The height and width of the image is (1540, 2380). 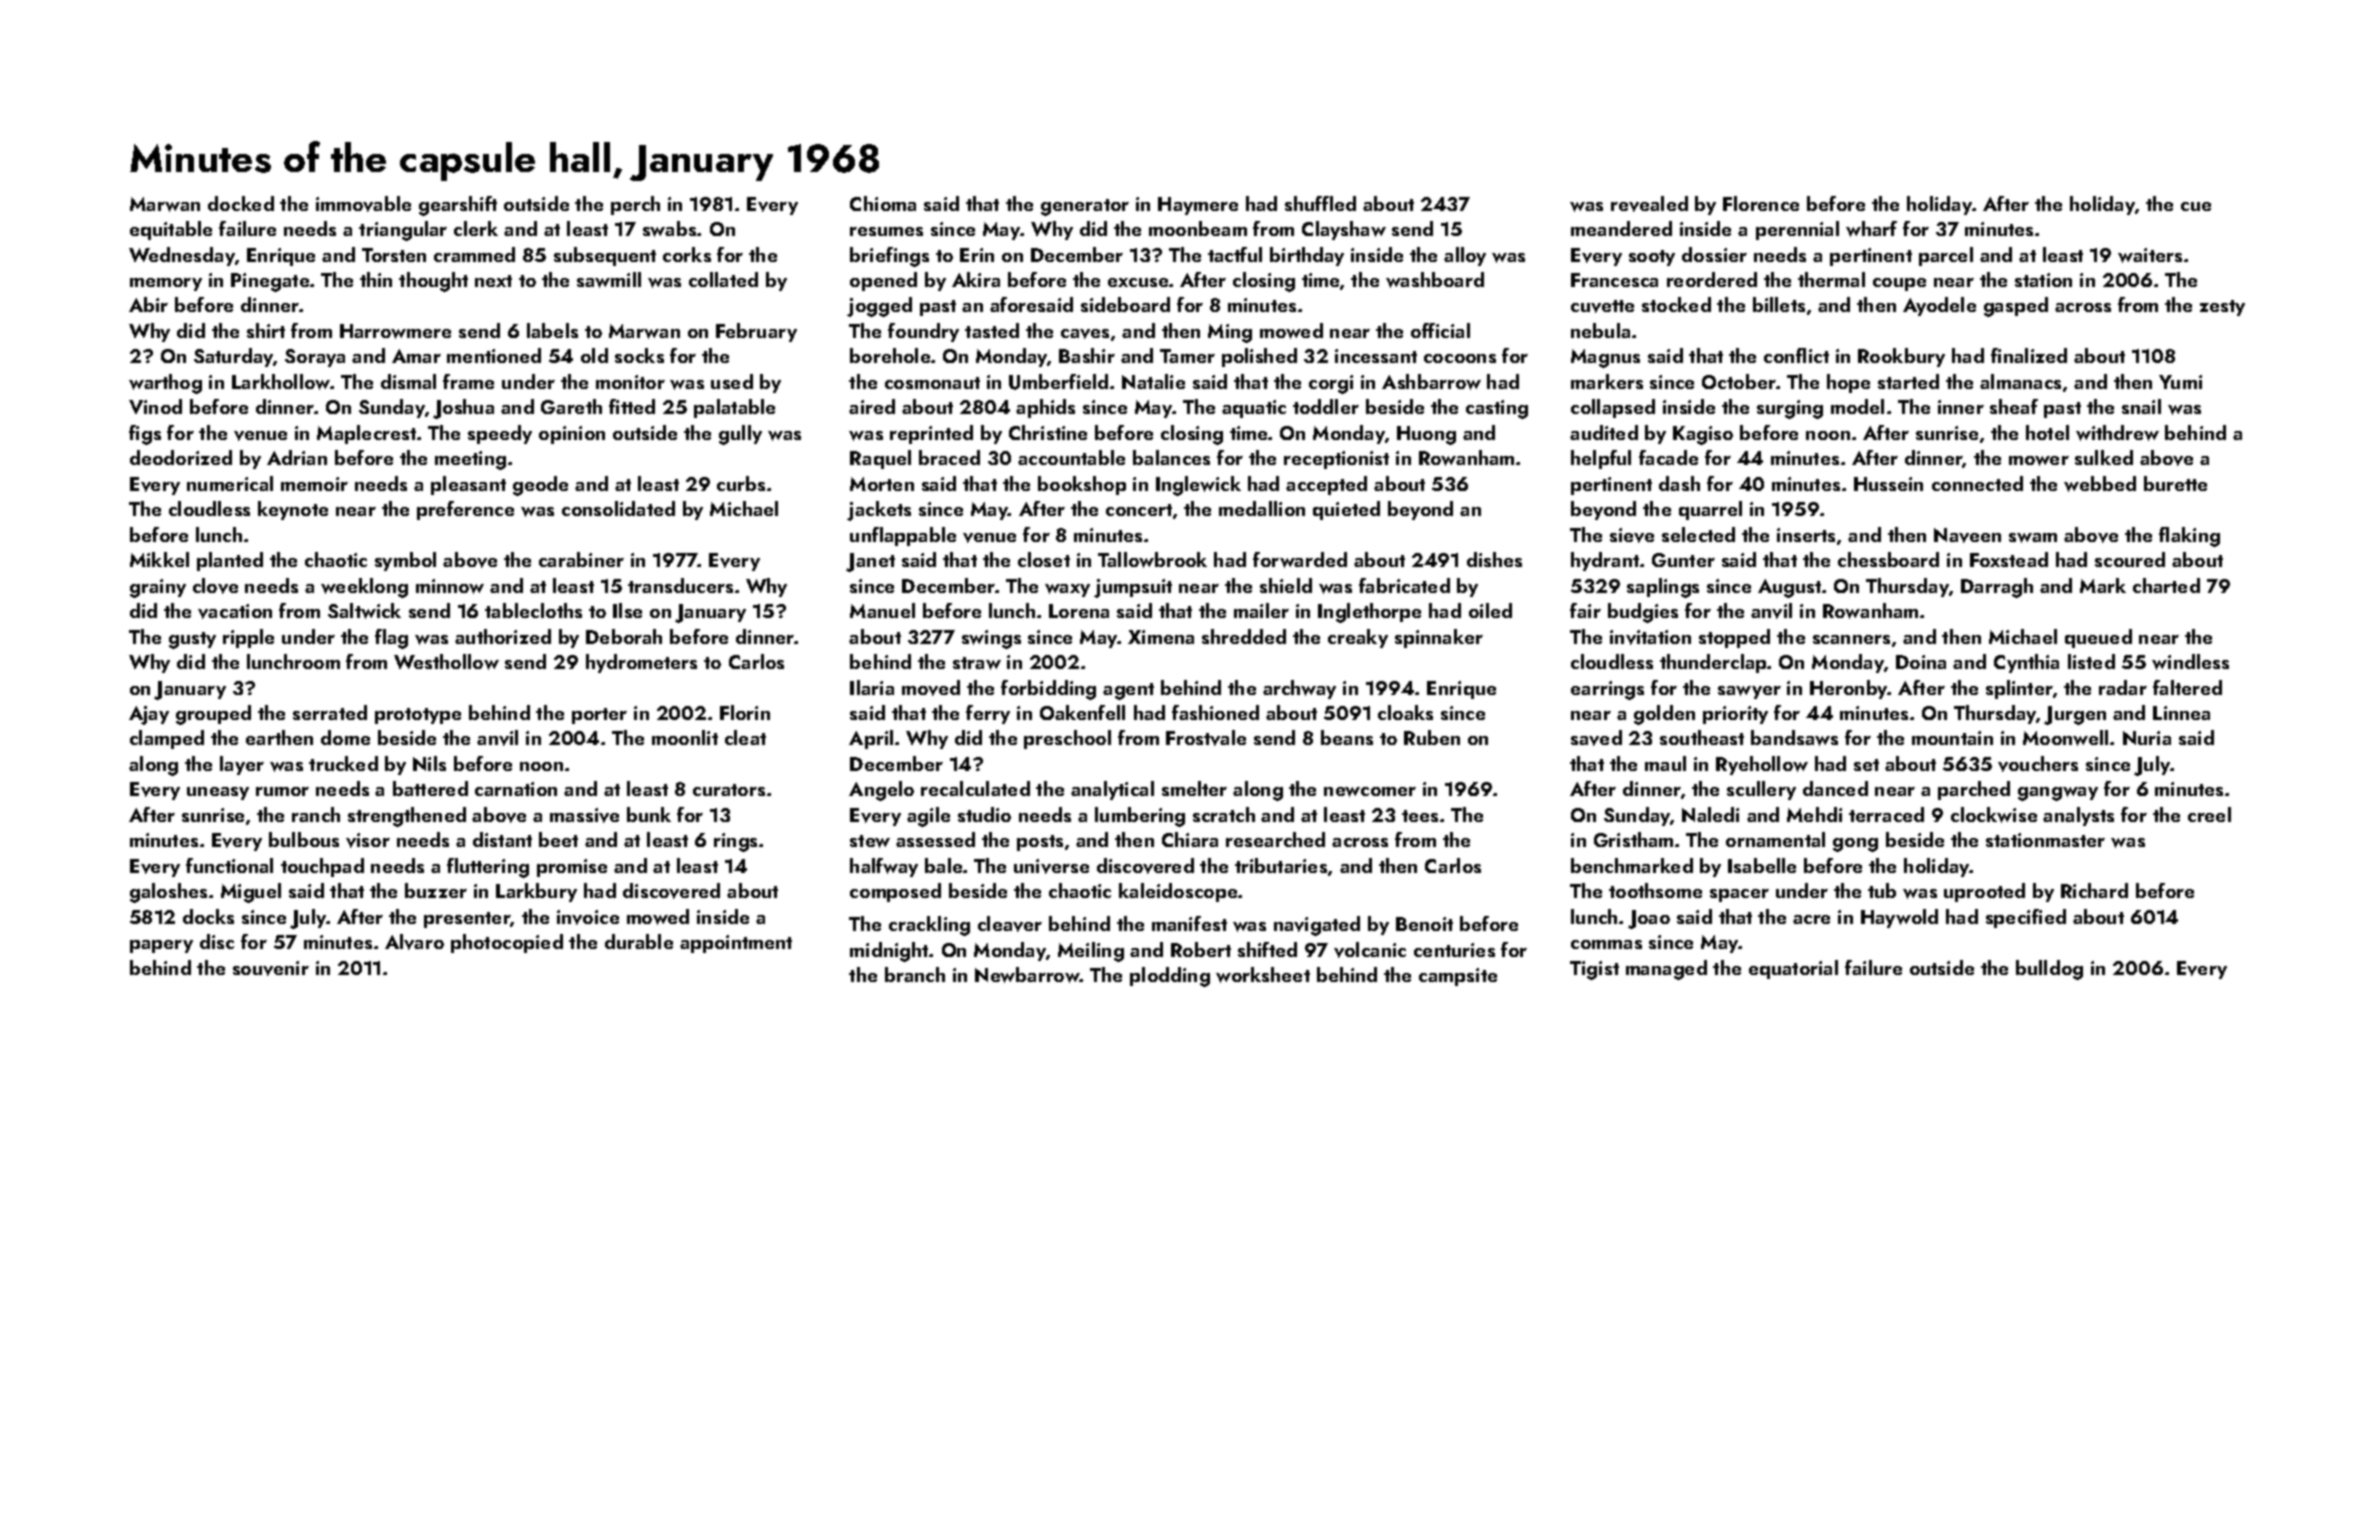 I want to click on souvenir, so click(x=271, y=968).
